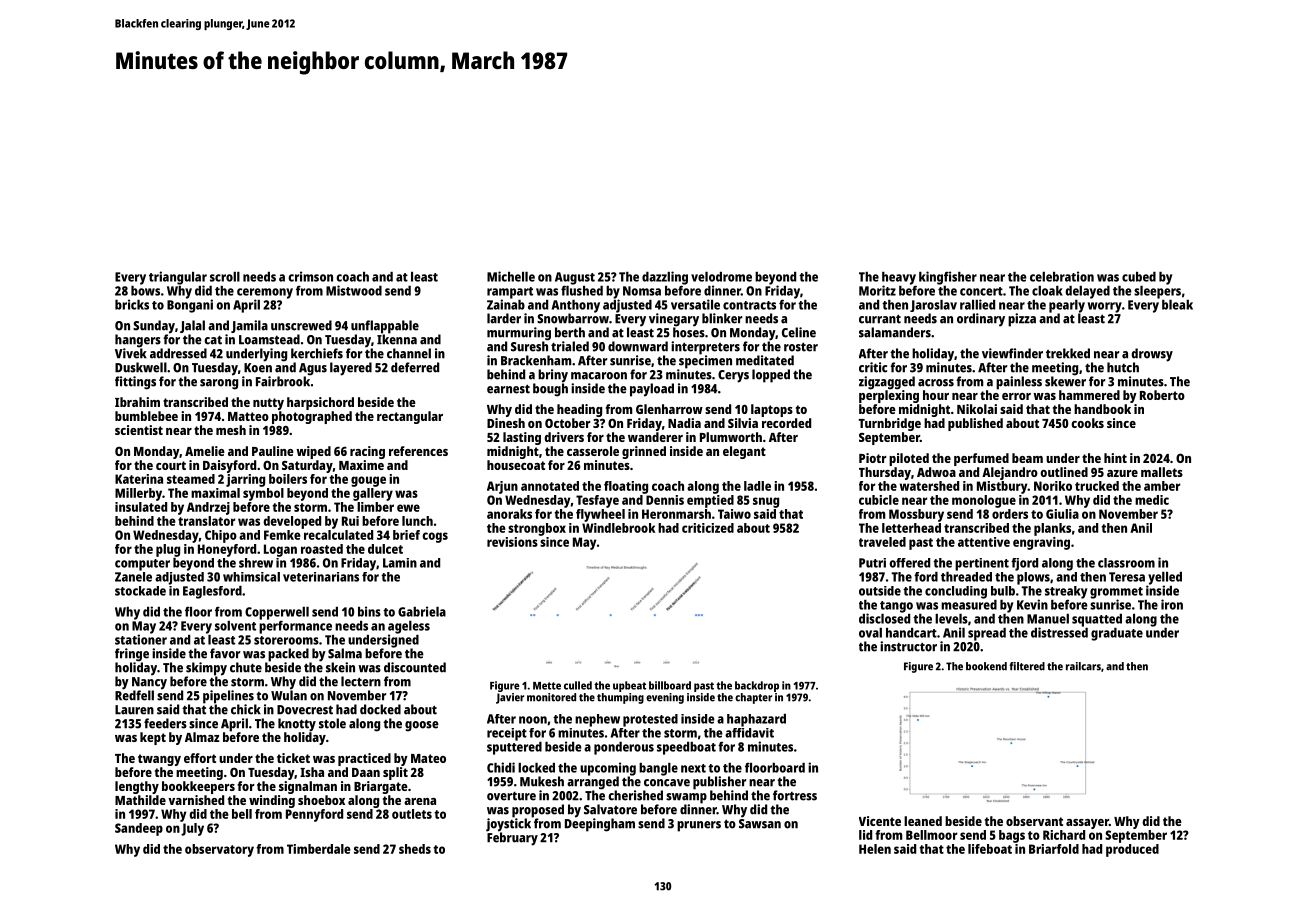 The width and height of the document is (1308, 924). I want to click on backdrop, so click(757, 686).
